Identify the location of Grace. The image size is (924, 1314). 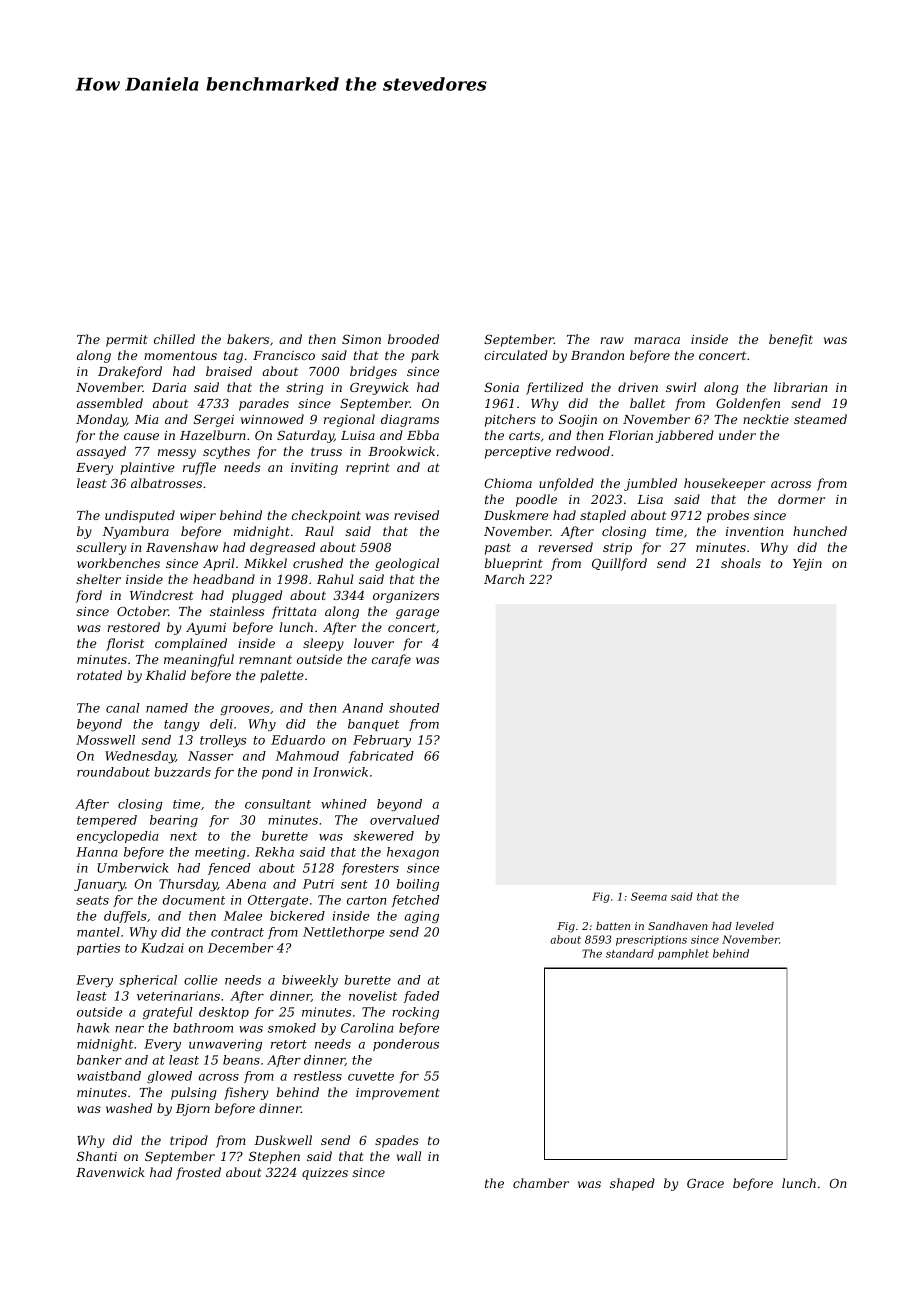
(705, 1183).
